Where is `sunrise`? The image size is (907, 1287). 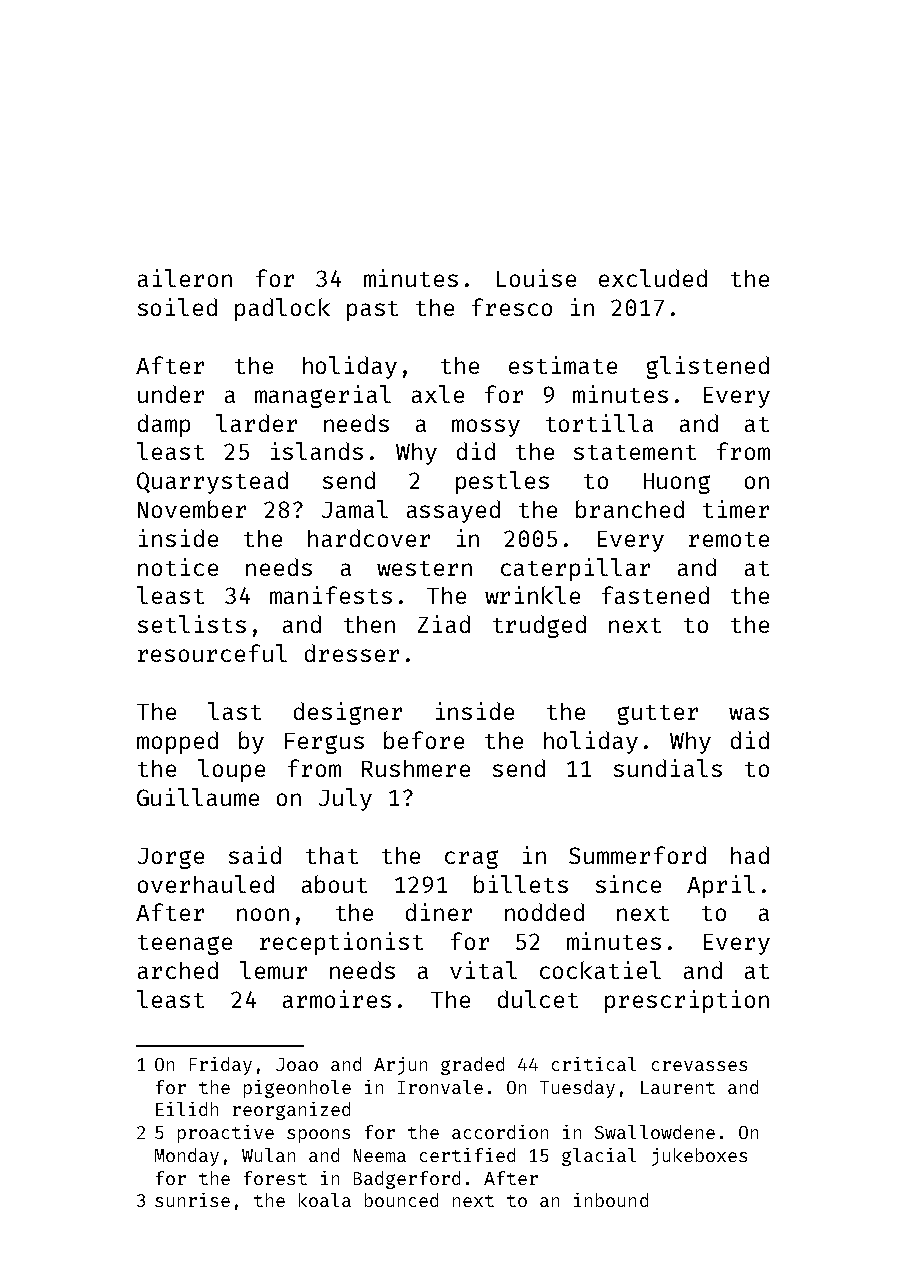 sunrise is located at coordinates (192, 1200).
